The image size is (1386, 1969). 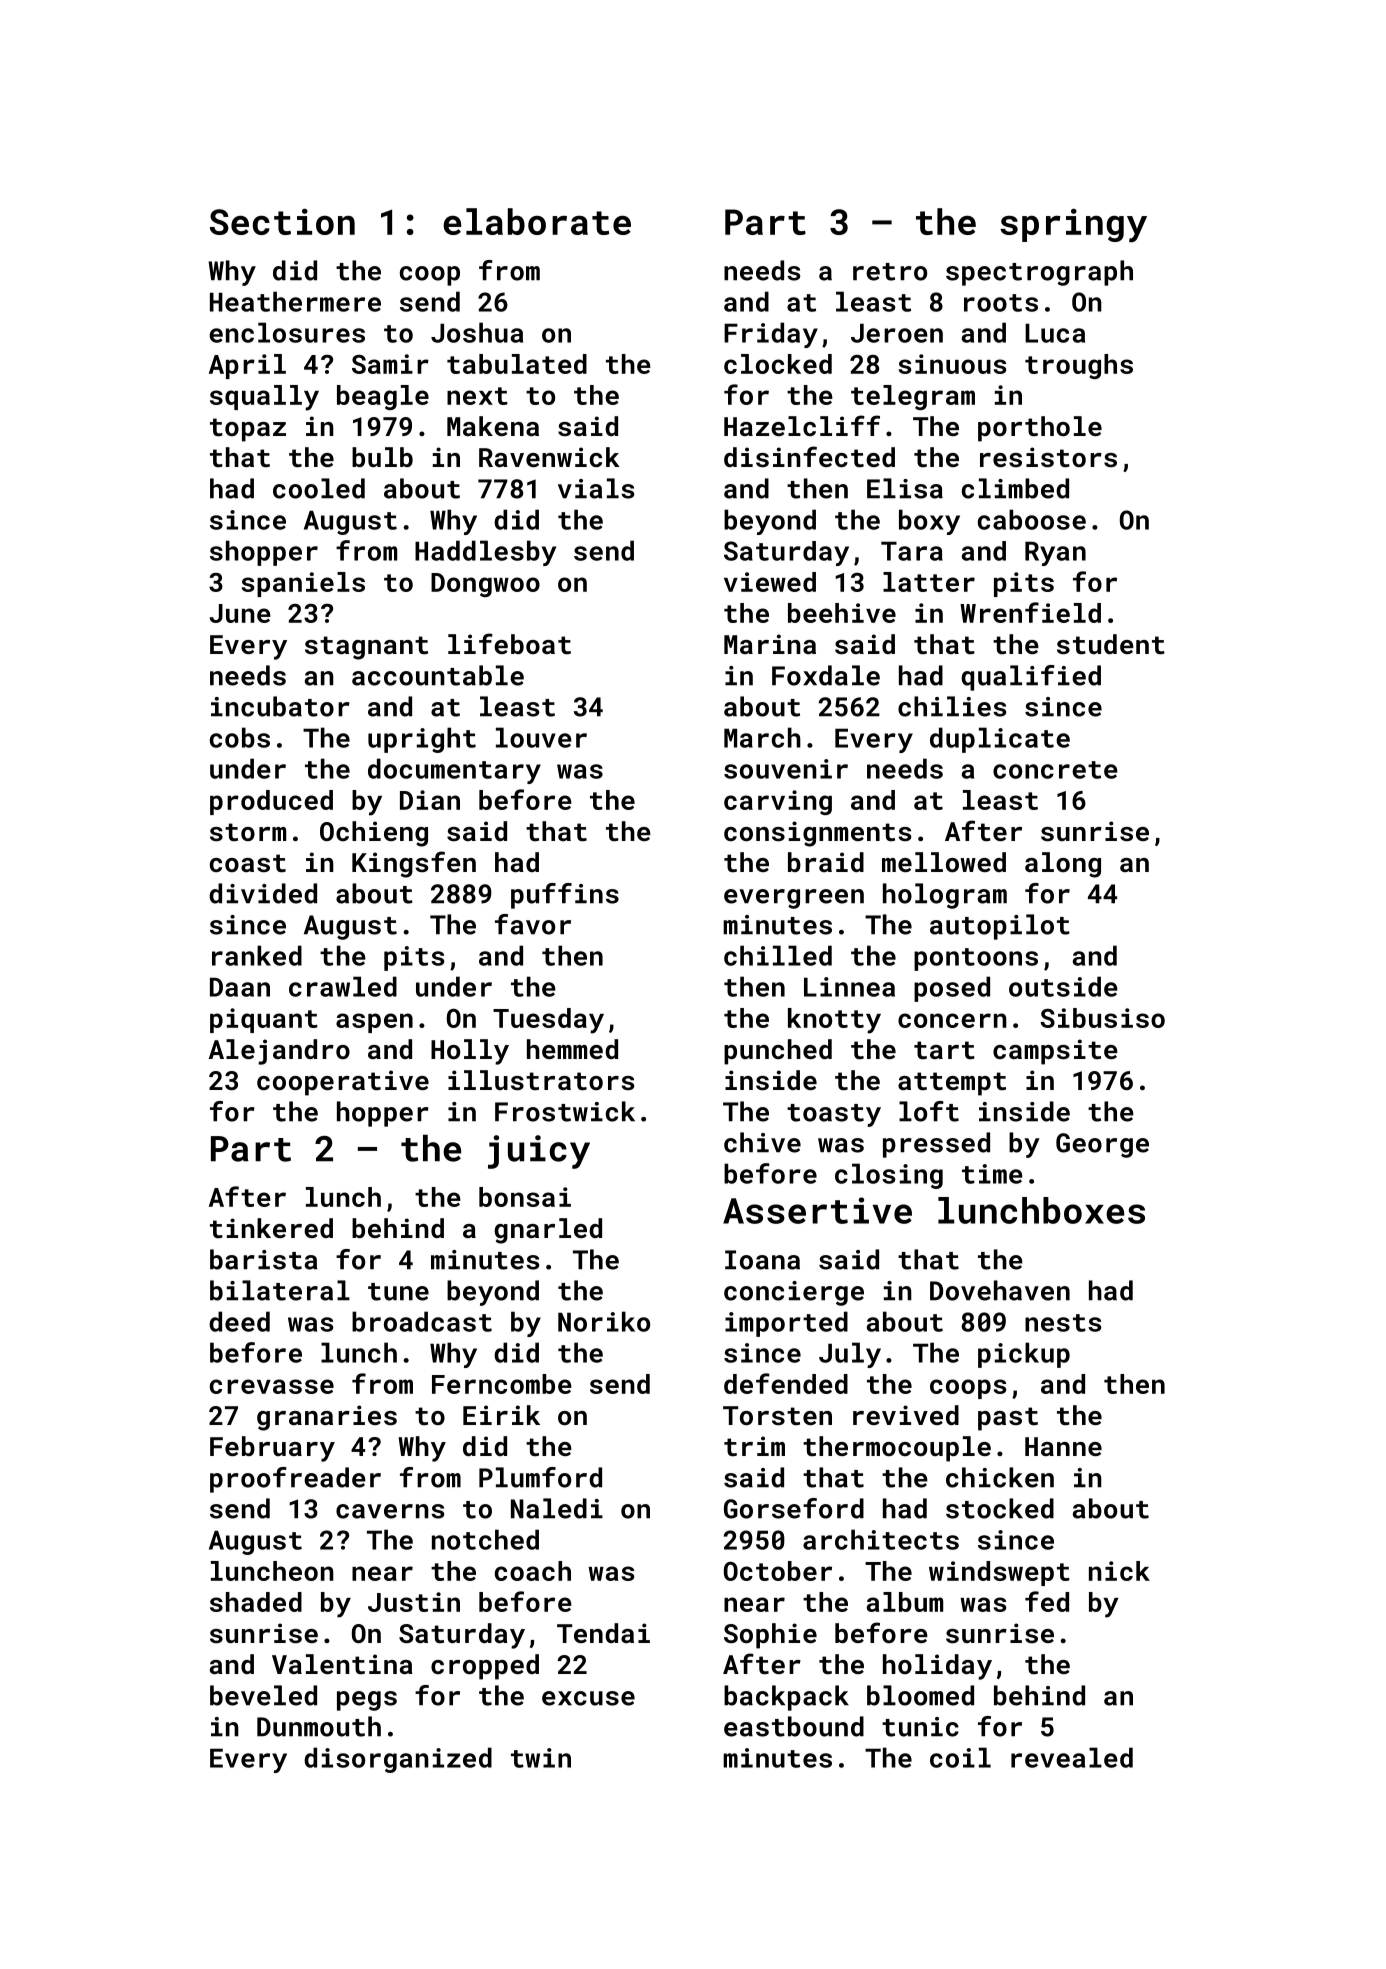 What do you see at coordinates (572, 1049) in the screenshot?
I see `hemmed` at bounding box center [572, 1049].
